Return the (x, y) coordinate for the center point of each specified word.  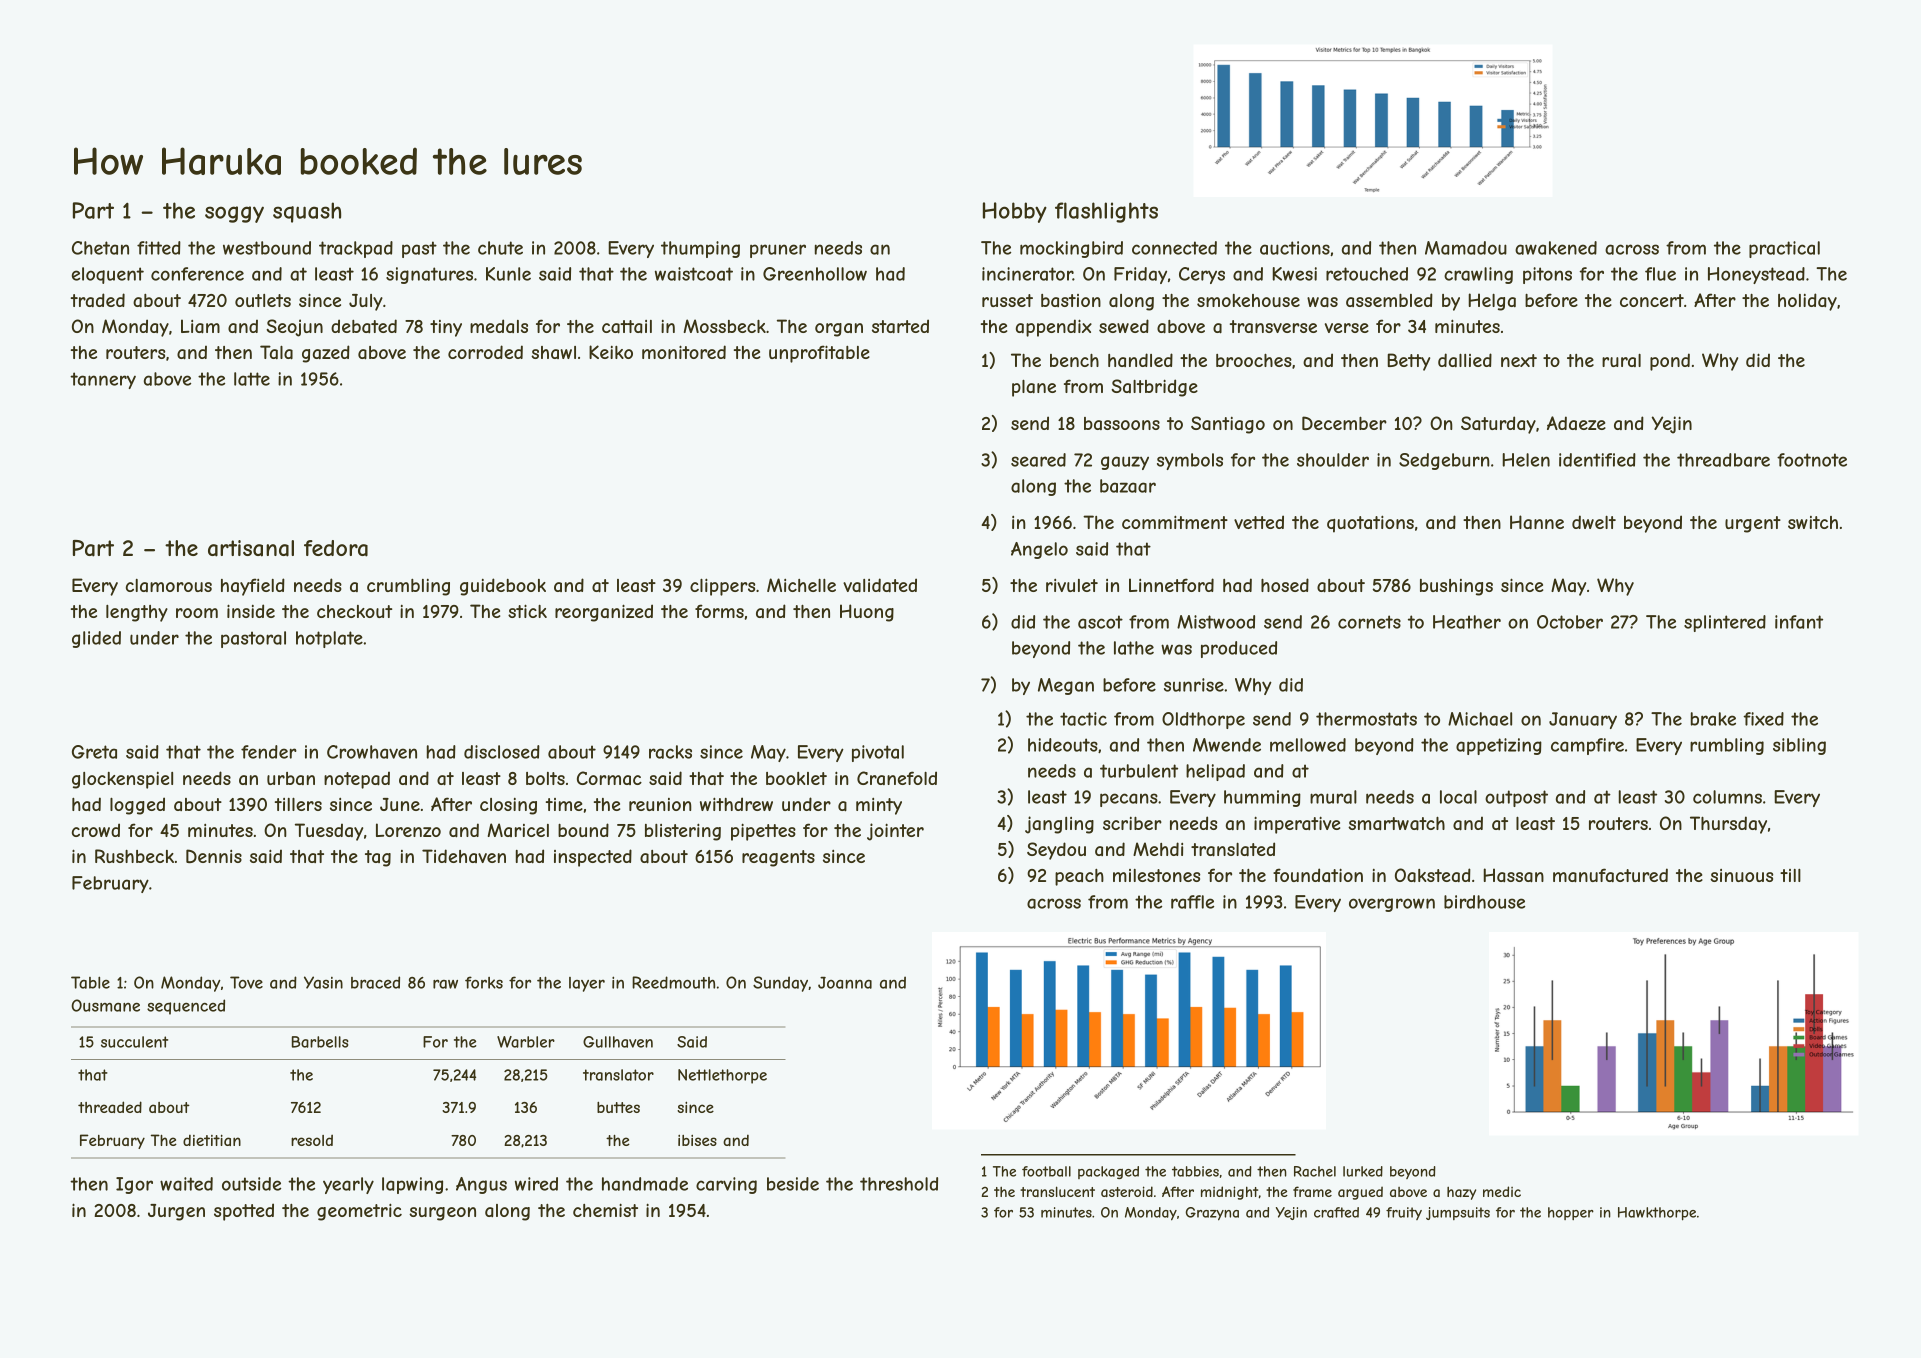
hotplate (329, 639)
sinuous (1741, 875)
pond (1670, 362)
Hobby (1015, 212)
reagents (778, 858)
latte (252, 379)
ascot (1100, 622)
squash (307, 212)
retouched (1367, 274)
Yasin (323, 982)
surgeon (442, 1214)
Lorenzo (408, 830)
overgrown (1392, 905)
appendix (1054, 328)
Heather (1467, 622)
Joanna (845, 983)
